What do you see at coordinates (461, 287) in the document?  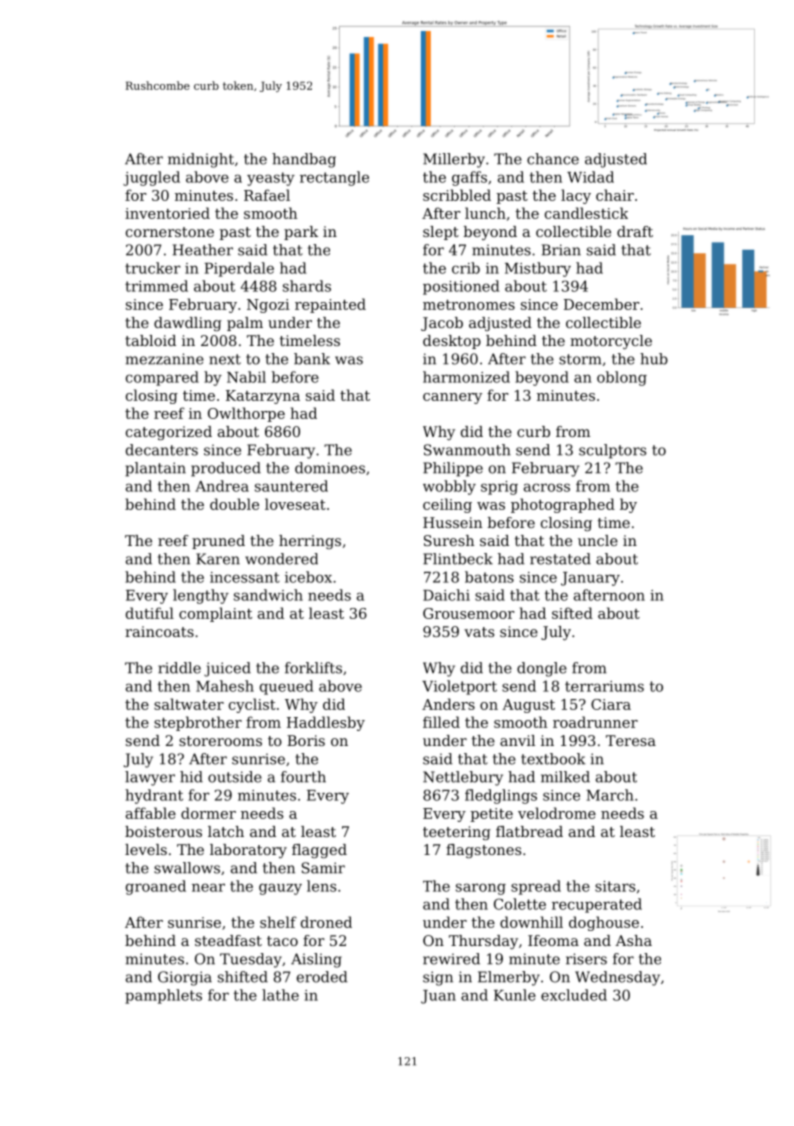 I see `positioned` at bounding box center [461, 287].
